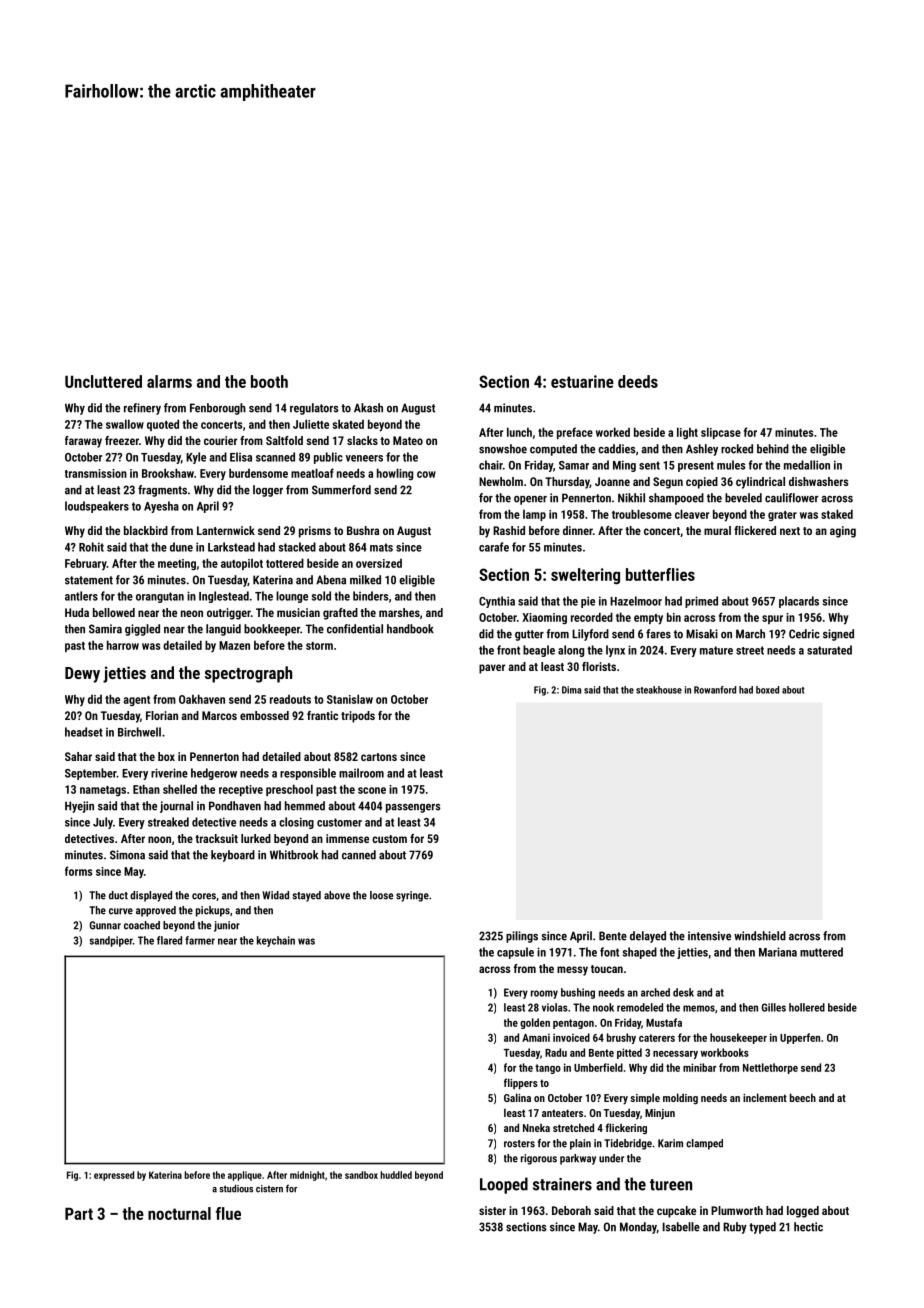 This screenshot has height=1308, width=924. I want to click on flared, so click(169, 940).
